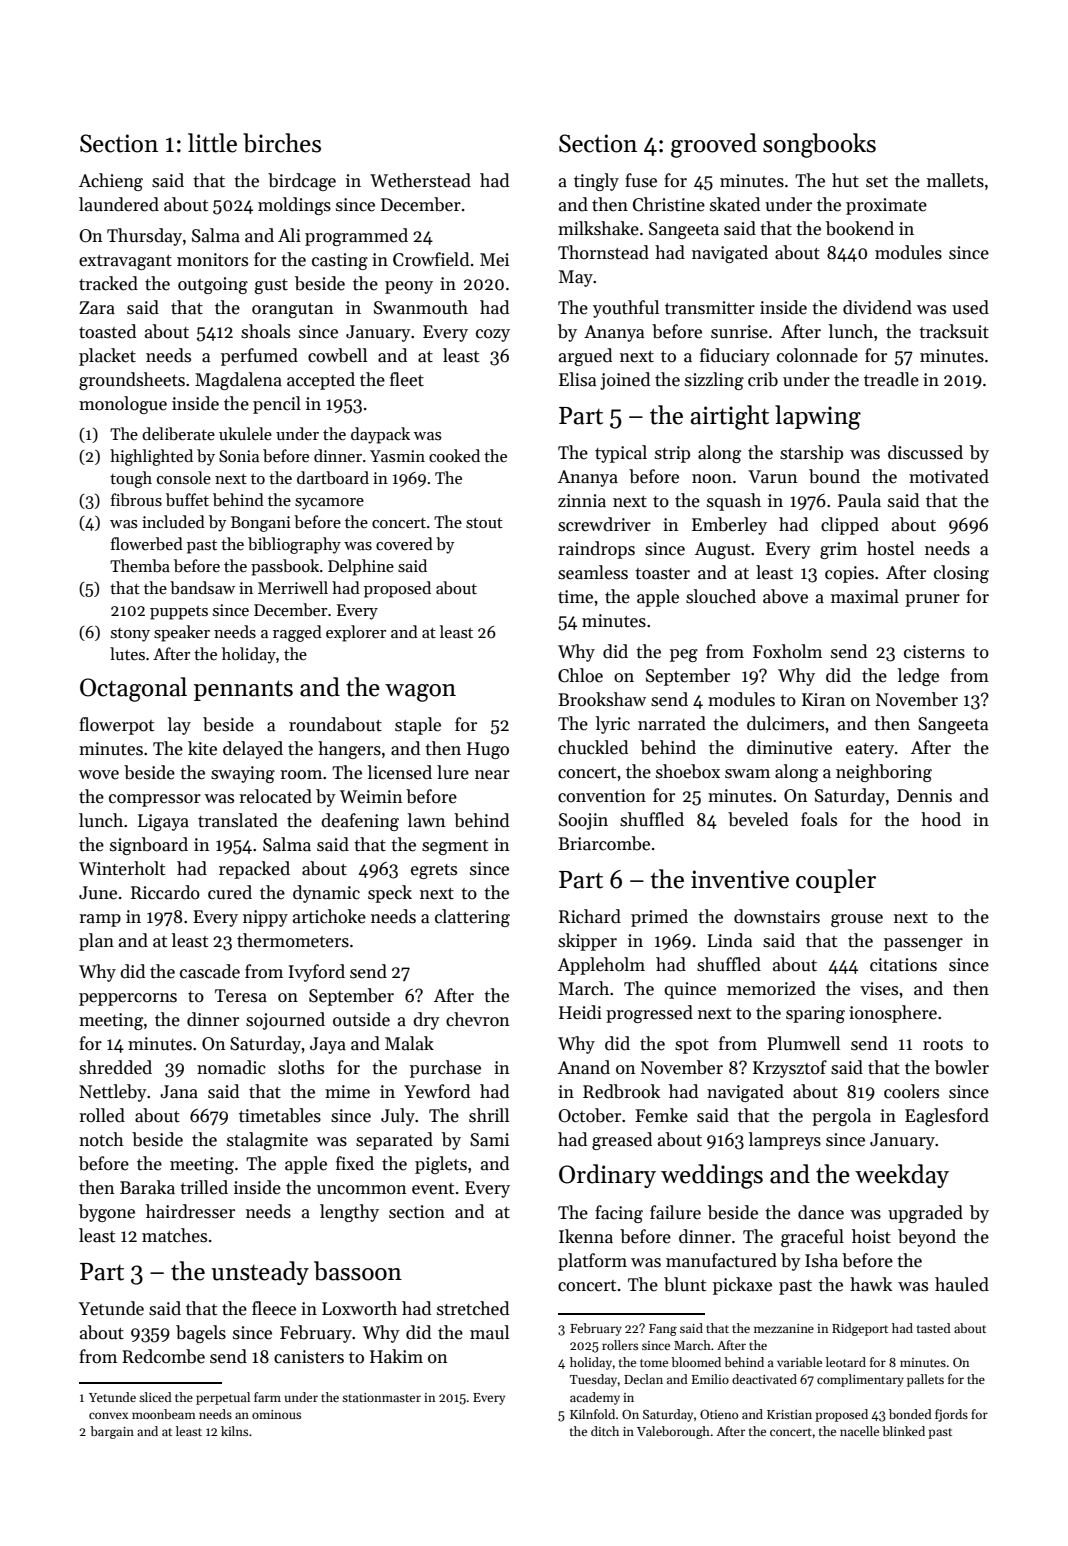  I want to click on bargain, so click(112, 1432).
